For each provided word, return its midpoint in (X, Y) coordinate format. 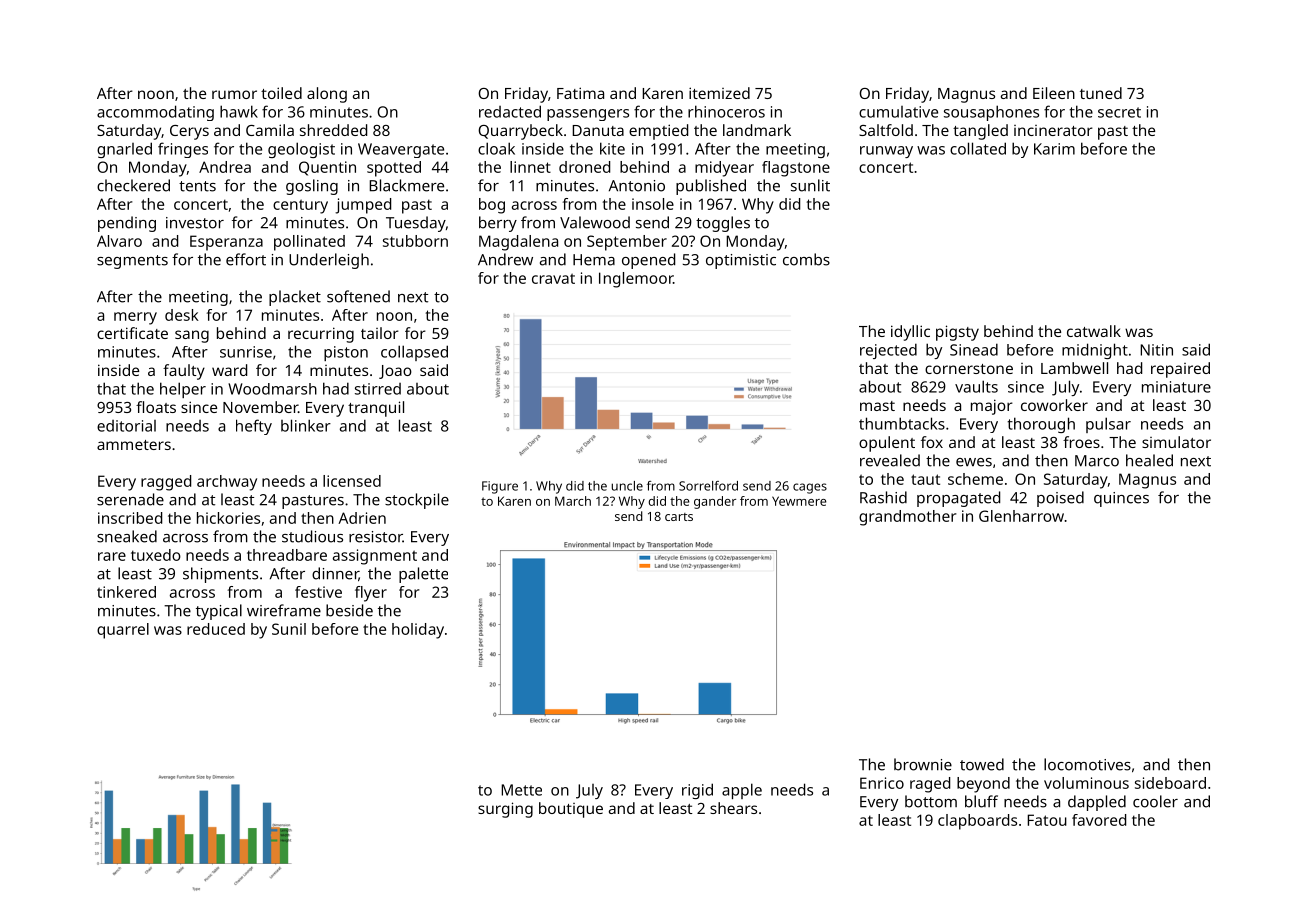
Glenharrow (1021, 516)
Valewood (595, 222)
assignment (375, 557)
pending (127, 224)
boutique (571, 810)
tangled (980, 132)
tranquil (376, 409)
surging (505, 810)
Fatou (1047, 820)
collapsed (414, 353)
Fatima (580, 93)
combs (806, 259)
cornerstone (969, 369)
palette (423, 575)
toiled (281, 93)
